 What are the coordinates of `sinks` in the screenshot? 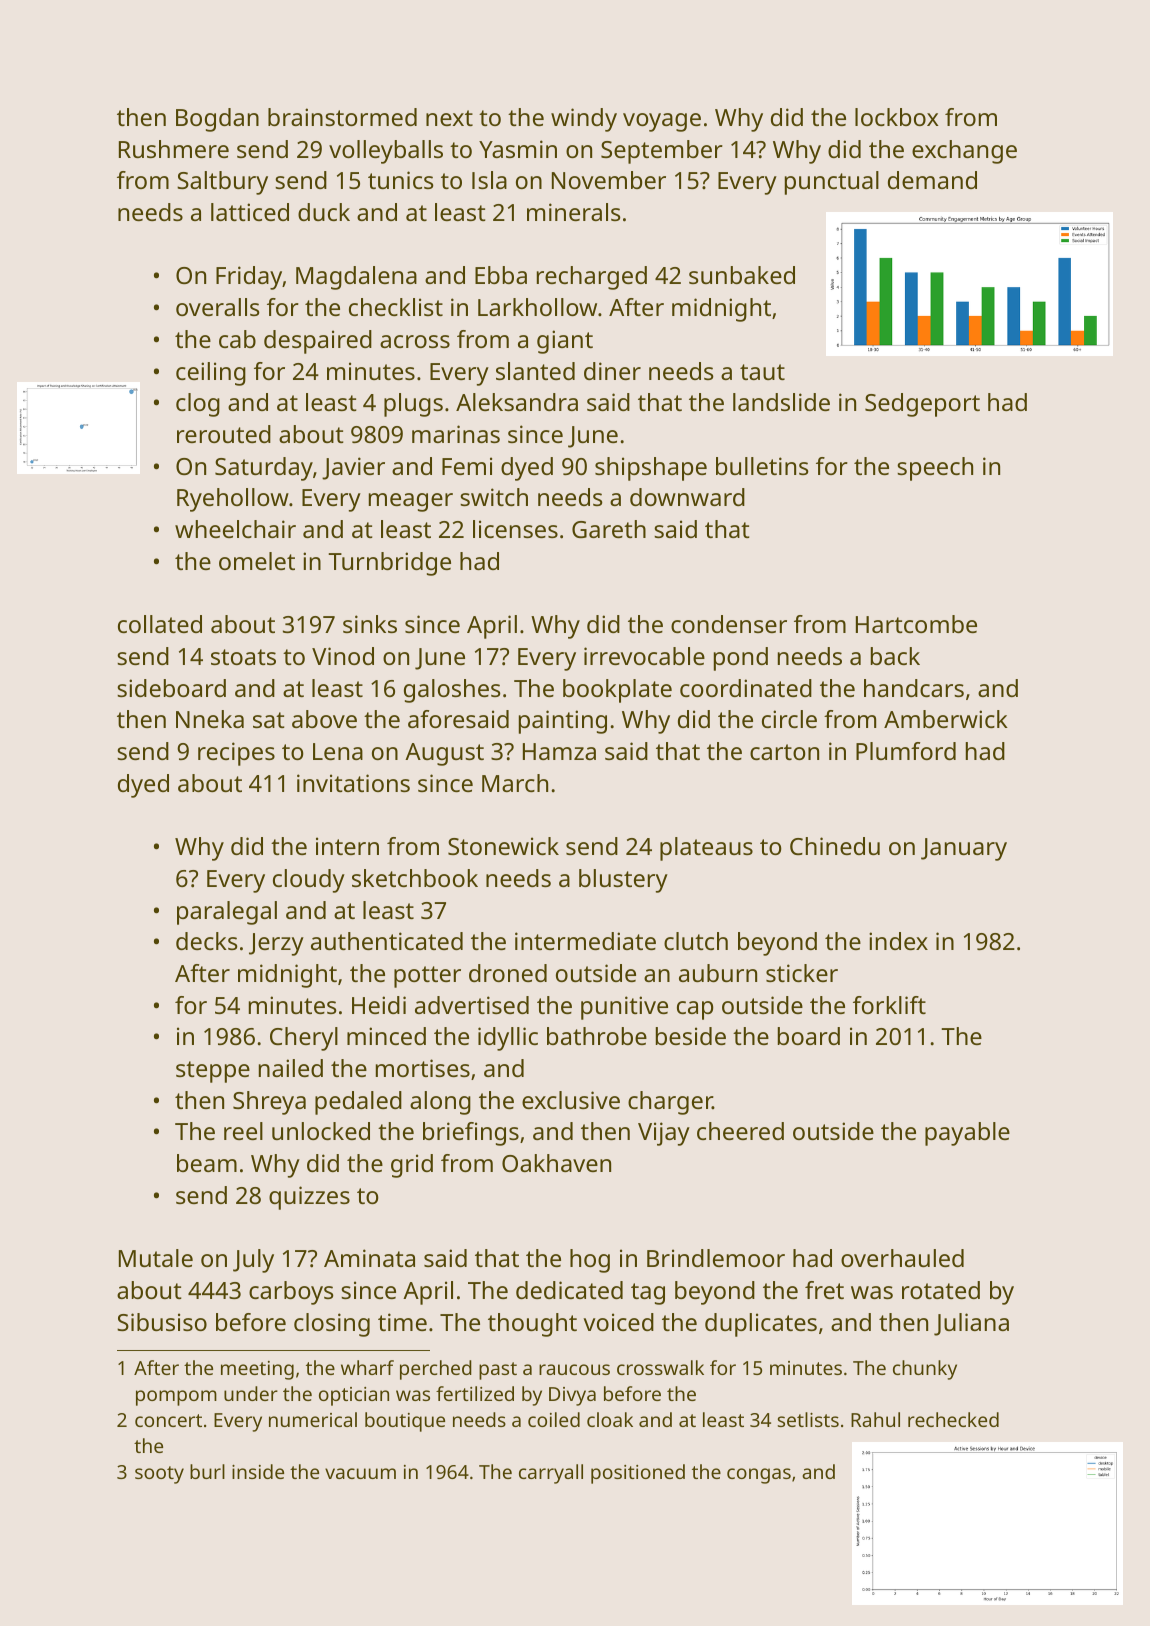 It's located at (370, 624).
